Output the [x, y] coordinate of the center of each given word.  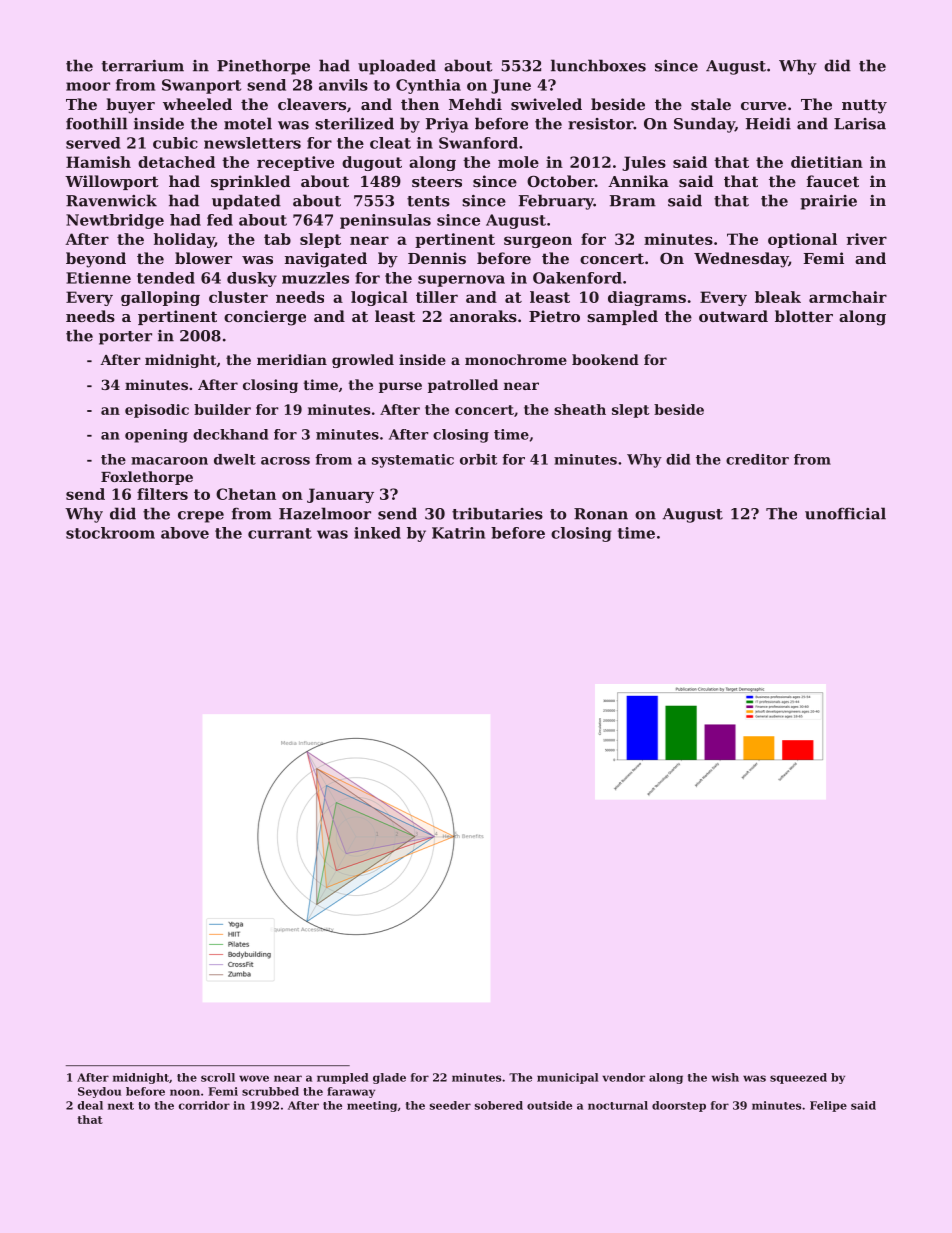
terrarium [143, 66]
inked [377, 533]
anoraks [483, 316]
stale [711, 104]
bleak [778, 297]
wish [725, 1077]
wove [254, 1078]
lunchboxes [598, 65]
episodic [157, 411]
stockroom [110, 533]
